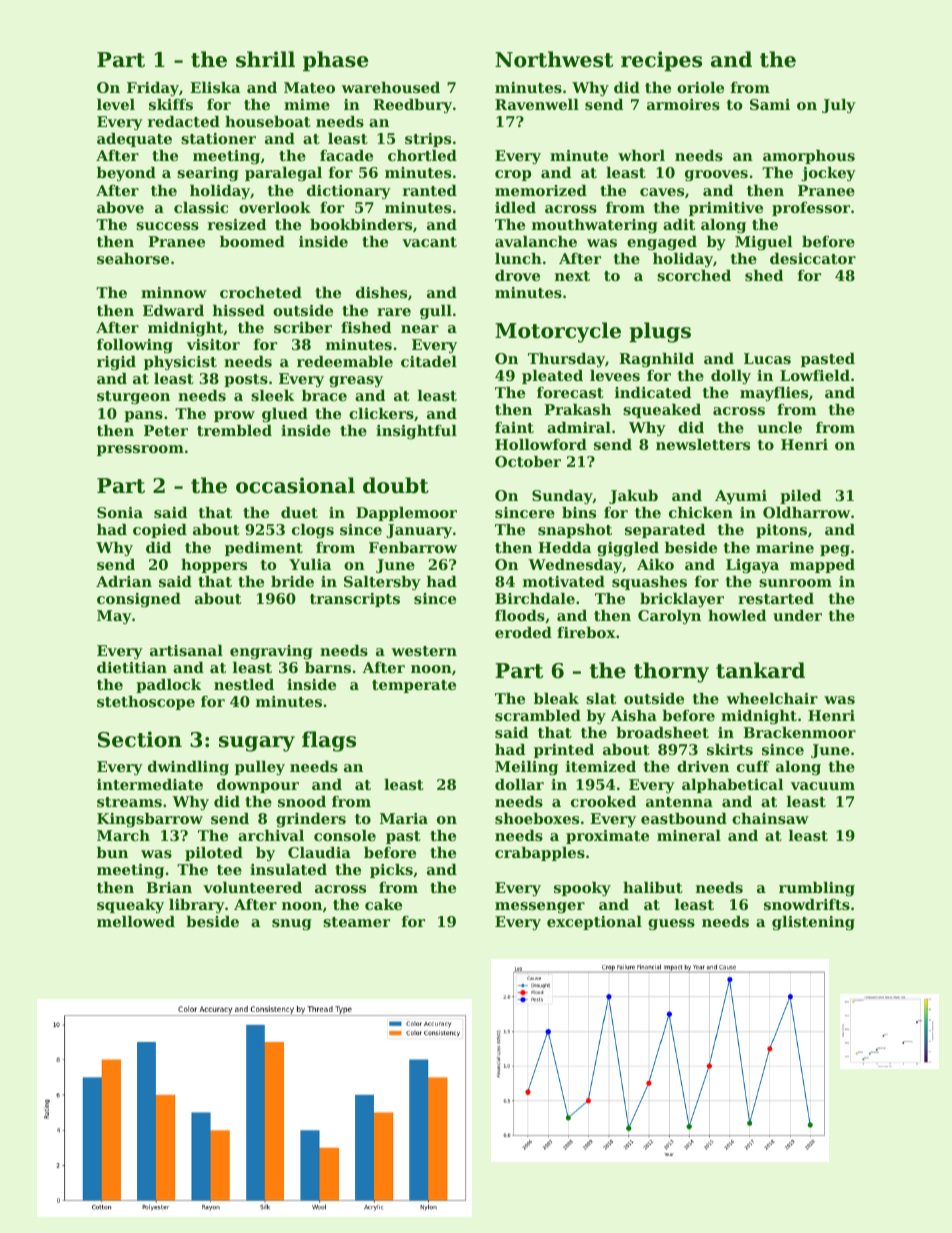  I want to click on Northwest, so click(554, 59).
